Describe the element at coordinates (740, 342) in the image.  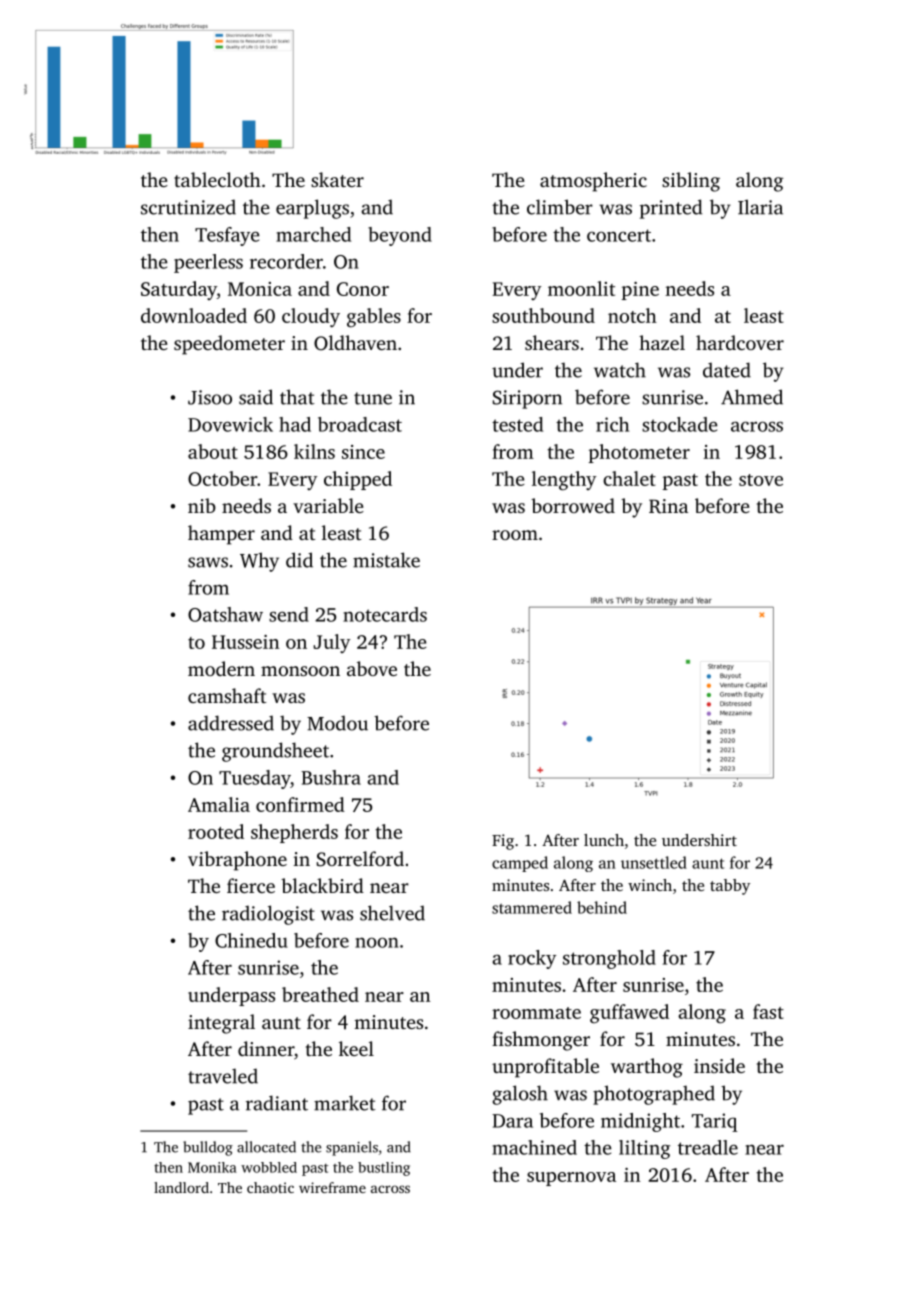
I see `hardcover` at that location.
